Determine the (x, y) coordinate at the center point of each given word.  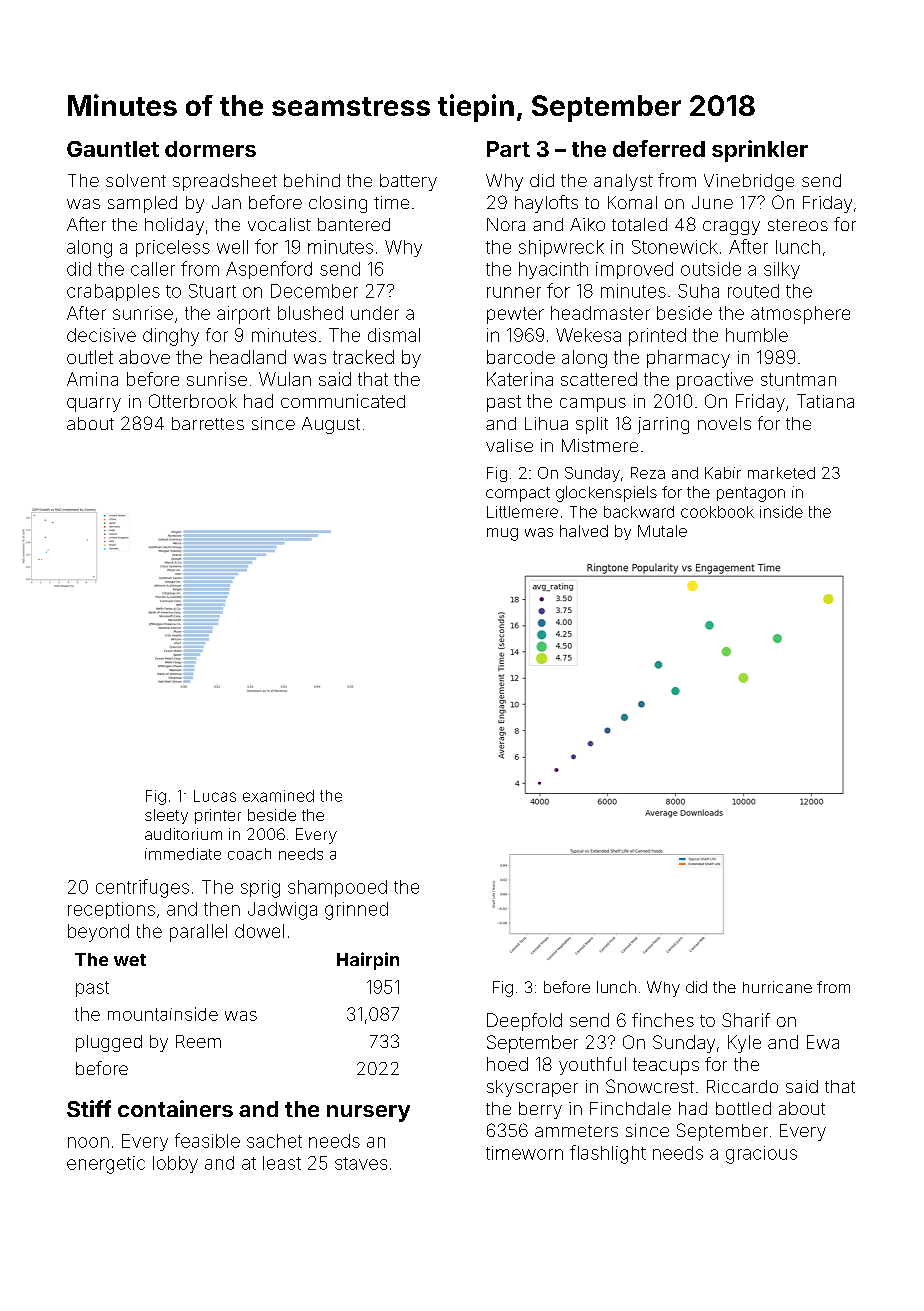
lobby (175, 1164)
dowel (259, 931)
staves (361, 1163)
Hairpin (368, 961)
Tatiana (825, 401)
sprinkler (760, 151)
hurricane (777, 987)
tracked (363, 357)
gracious (761, 1155)
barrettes (208, 423)
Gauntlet (113, 149)
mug (502, 534)
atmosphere (800, 315)
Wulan (285, 379)
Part (508, 149)
